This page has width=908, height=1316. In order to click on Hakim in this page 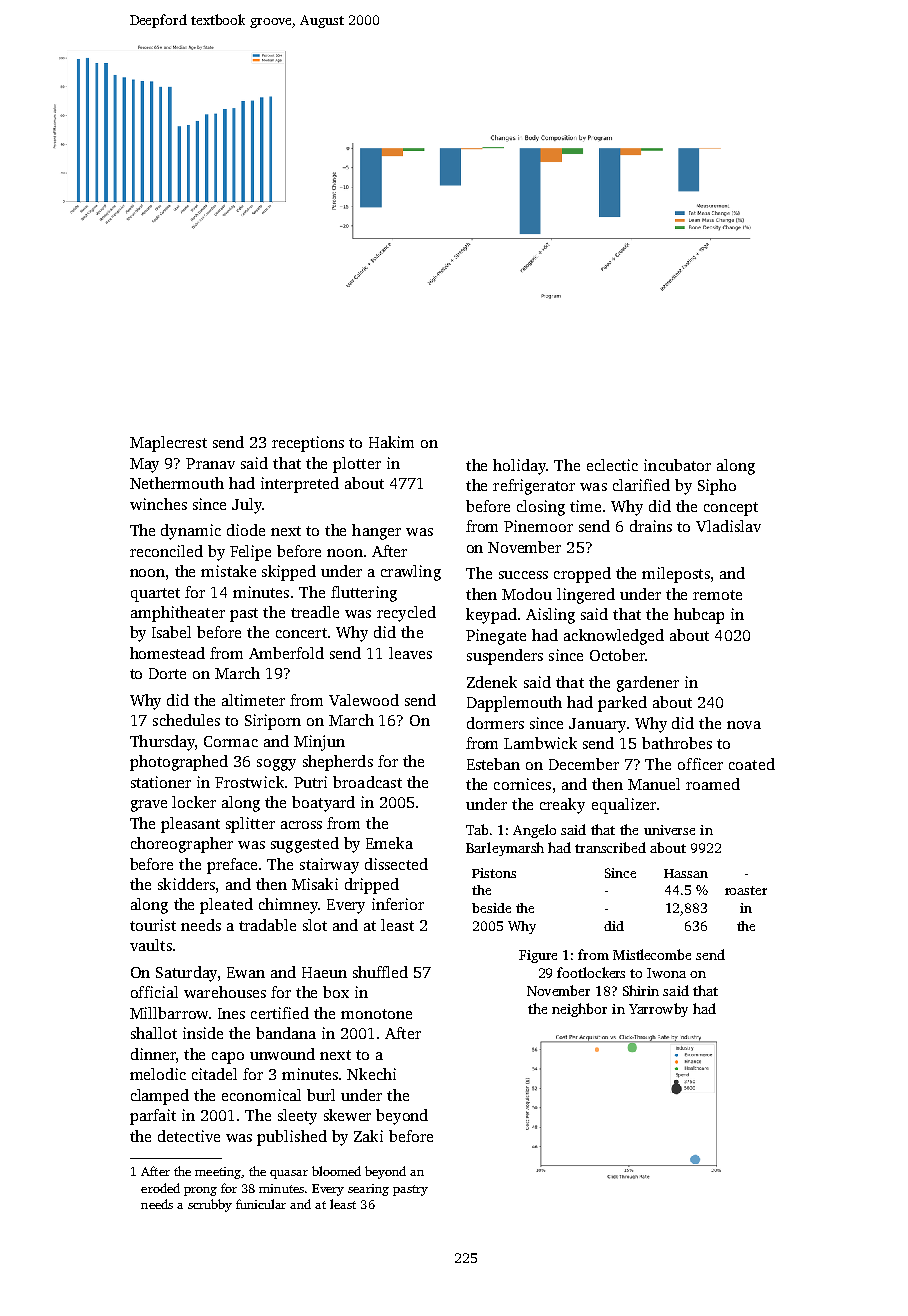, I will do `click(391, 442)`.
